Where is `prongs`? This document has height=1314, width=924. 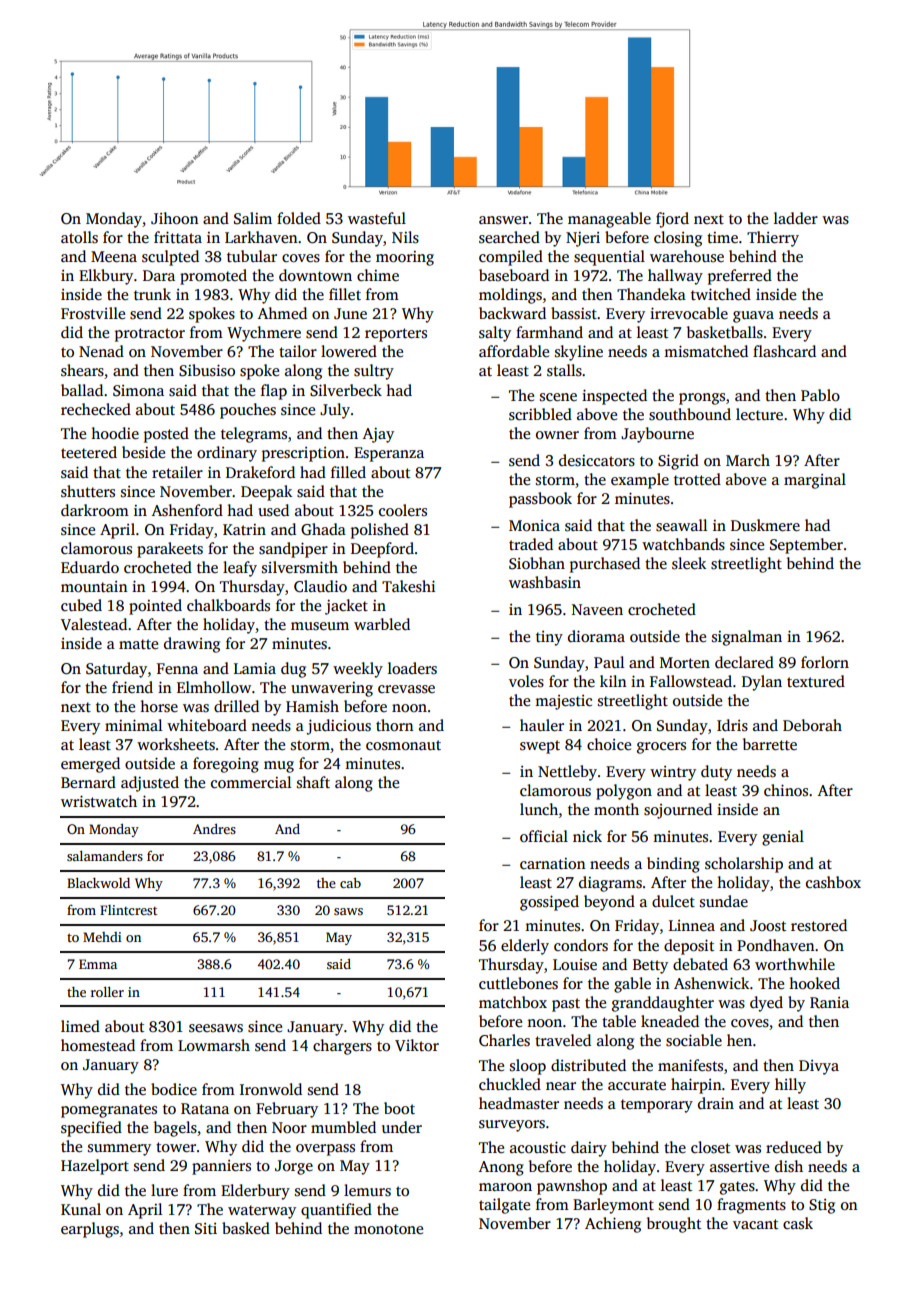
prongs is located at coordinates (702, 399).
